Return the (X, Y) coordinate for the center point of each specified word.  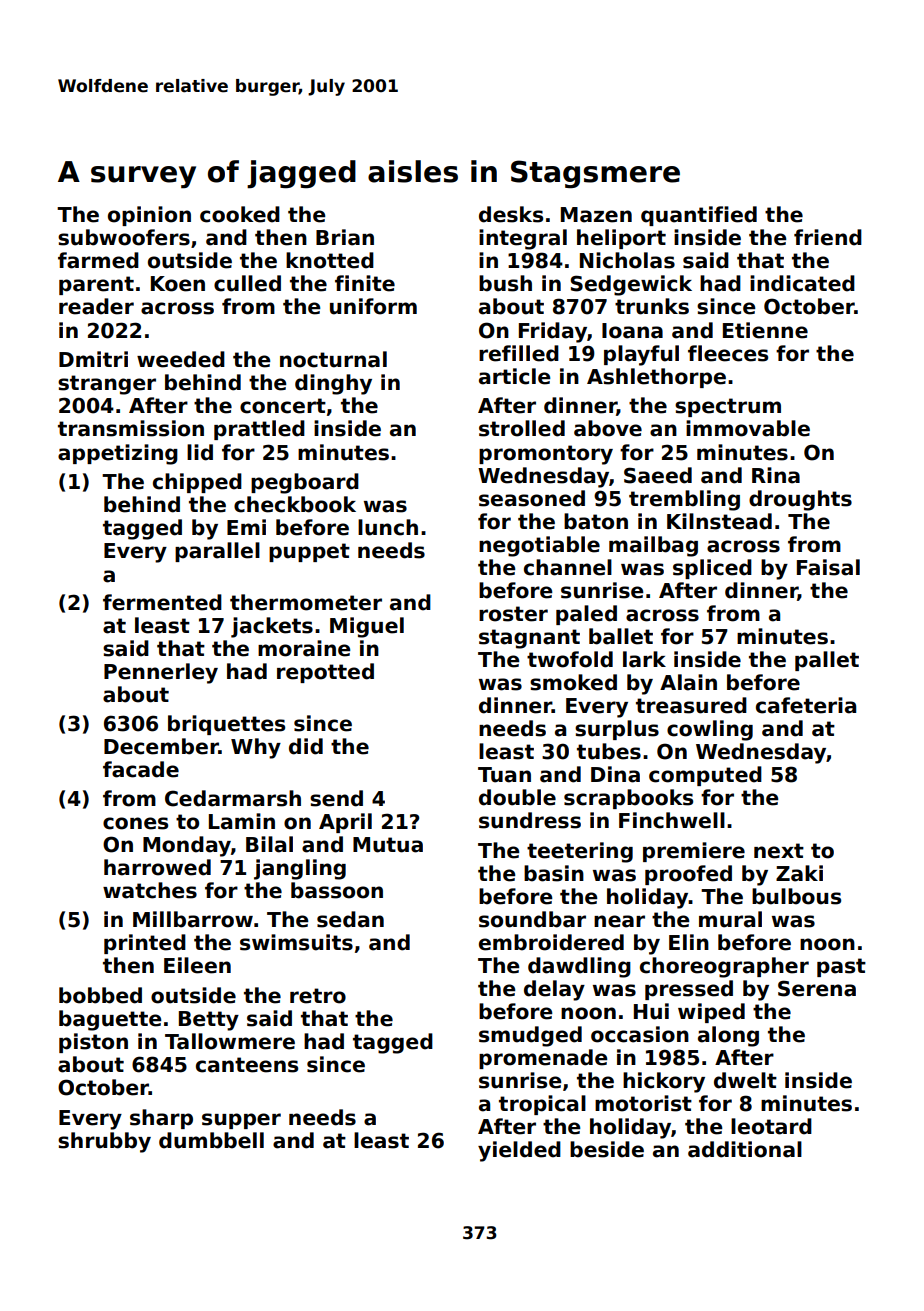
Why (256, 748)
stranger (107, 385)
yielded (519, 1151)
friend (828, 237)
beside (607, 1149)
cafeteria (806, 705)
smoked (573, 682)
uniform (373, 306)
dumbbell (211, 1140)
